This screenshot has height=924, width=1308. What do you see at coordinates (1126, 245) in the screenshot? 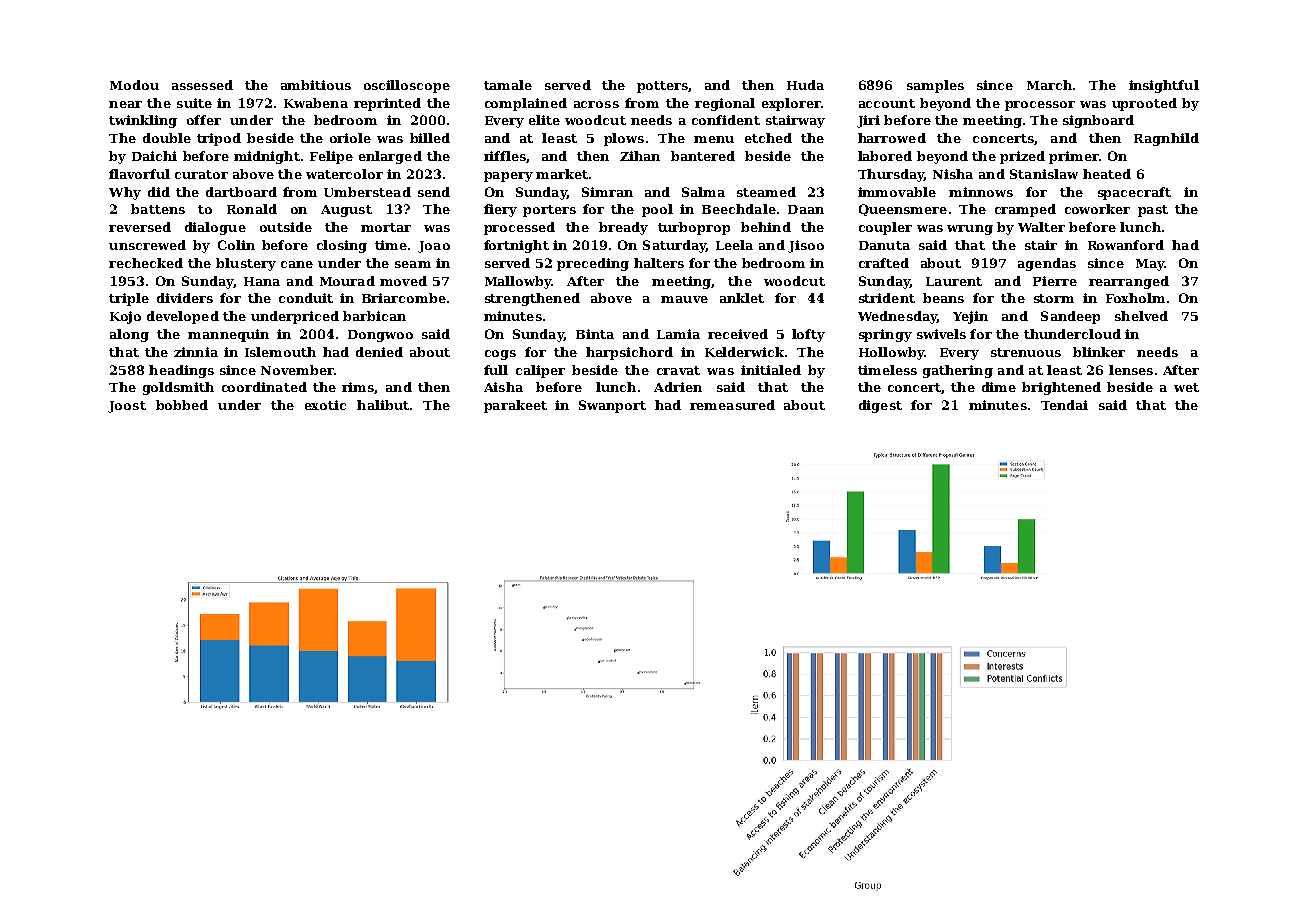
I see `Rowanford` at bounding box center [1126, 245].
